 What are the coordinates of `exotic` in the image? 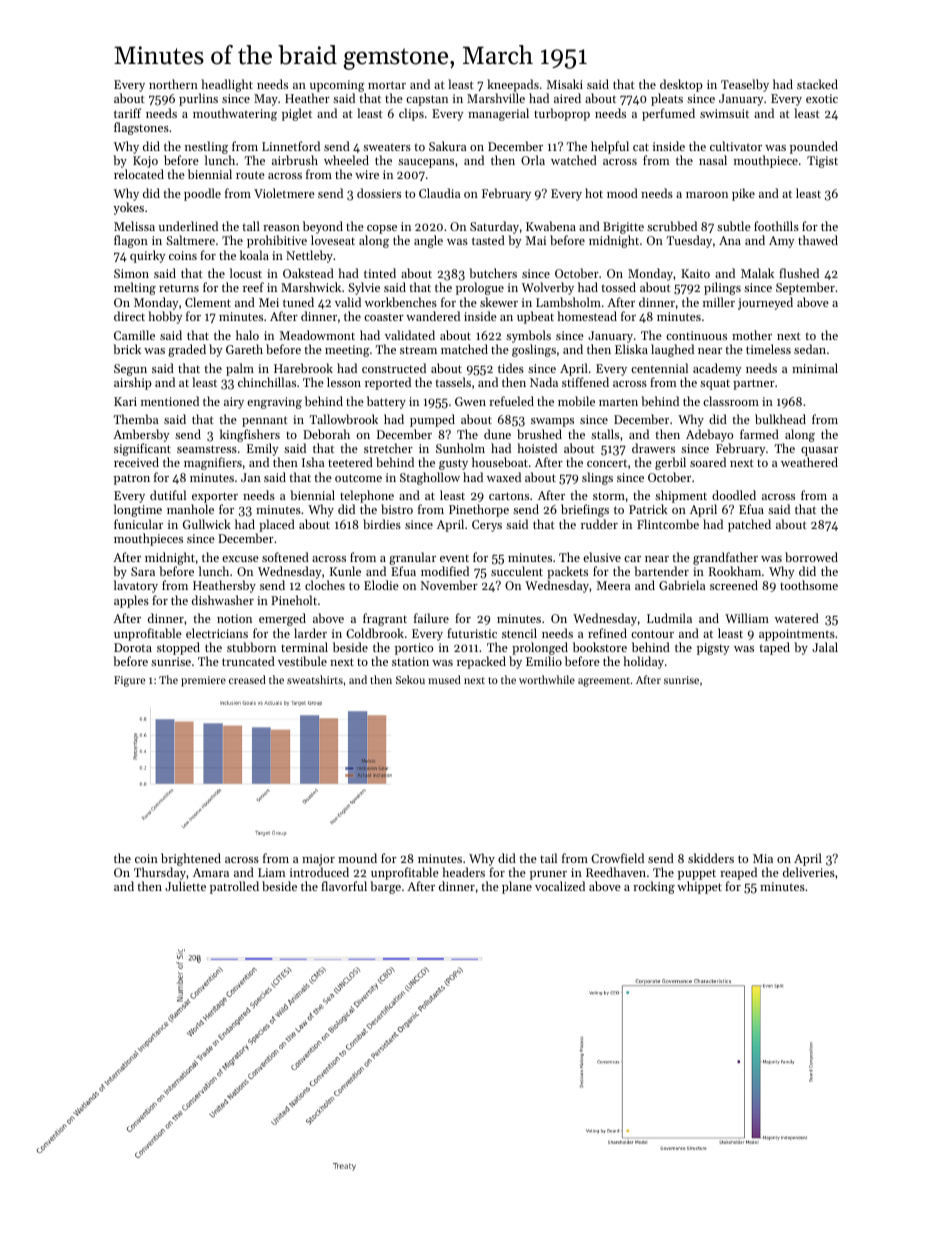 It's located at (822, 98).
